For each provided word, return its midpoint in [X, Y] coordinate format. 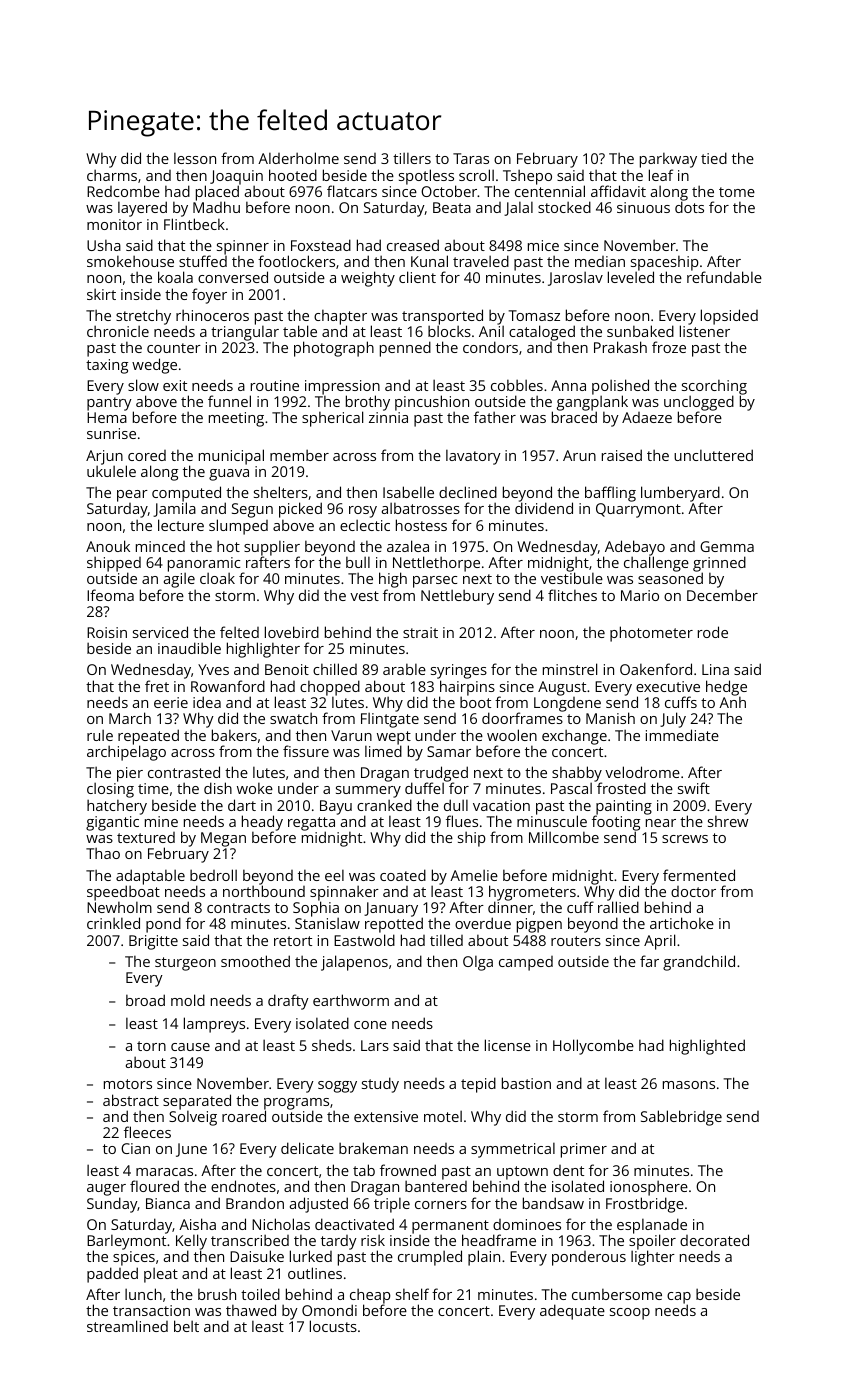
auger [106, 1190]
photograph [334, 349]
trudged [441, 774]
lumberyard [680, 494]
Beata [452, 207]
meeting [236, 419]
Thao [103, 853]
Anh [732, 702]
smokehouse [130, 261]
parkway [668, 160]
